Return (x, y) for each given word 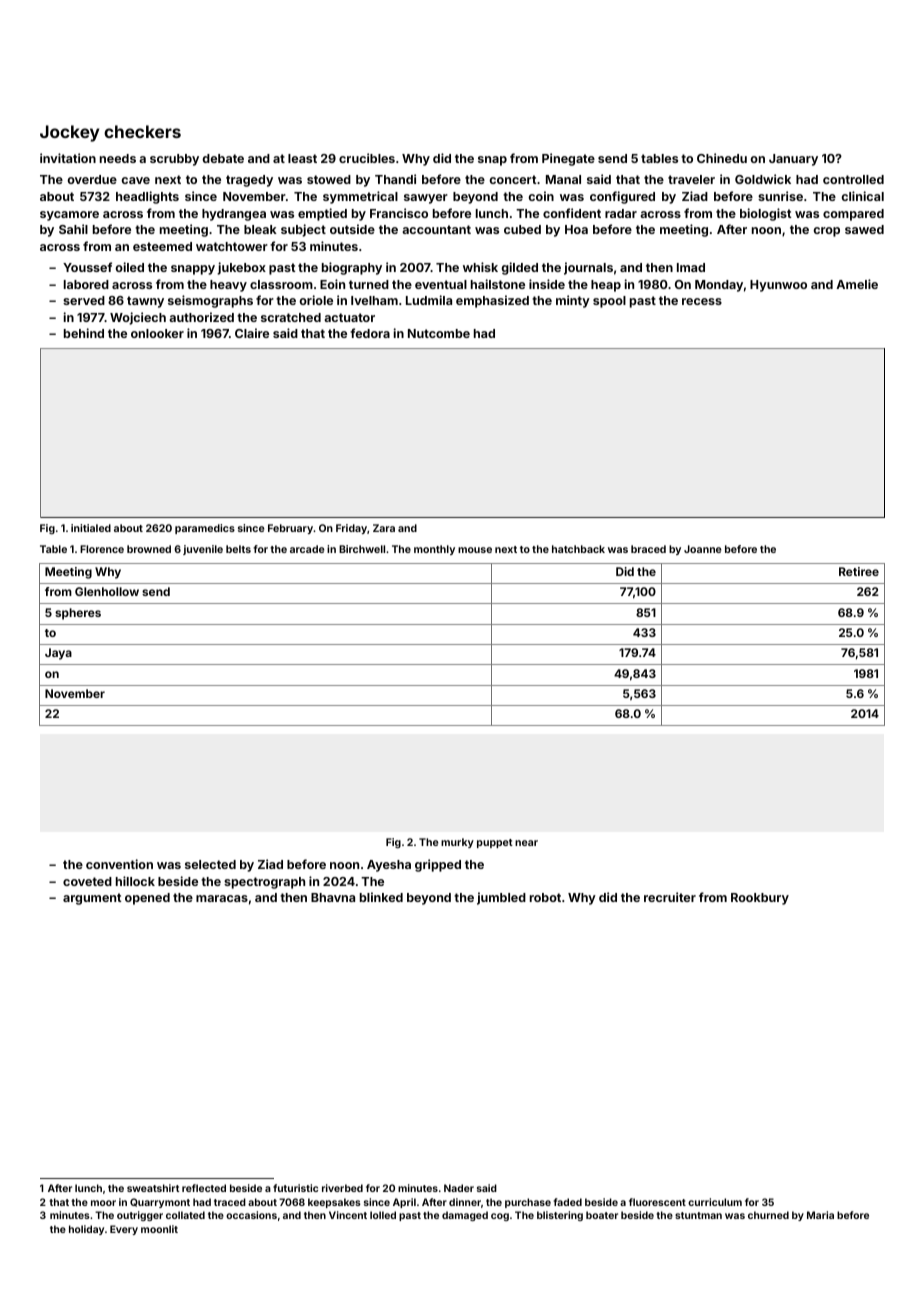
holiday (86, 1230)
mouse (475, 550)
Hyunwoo (778, 286)
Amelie (857, 284)
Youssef (87, 267)
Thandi (395, 179)
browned (149, 549)
